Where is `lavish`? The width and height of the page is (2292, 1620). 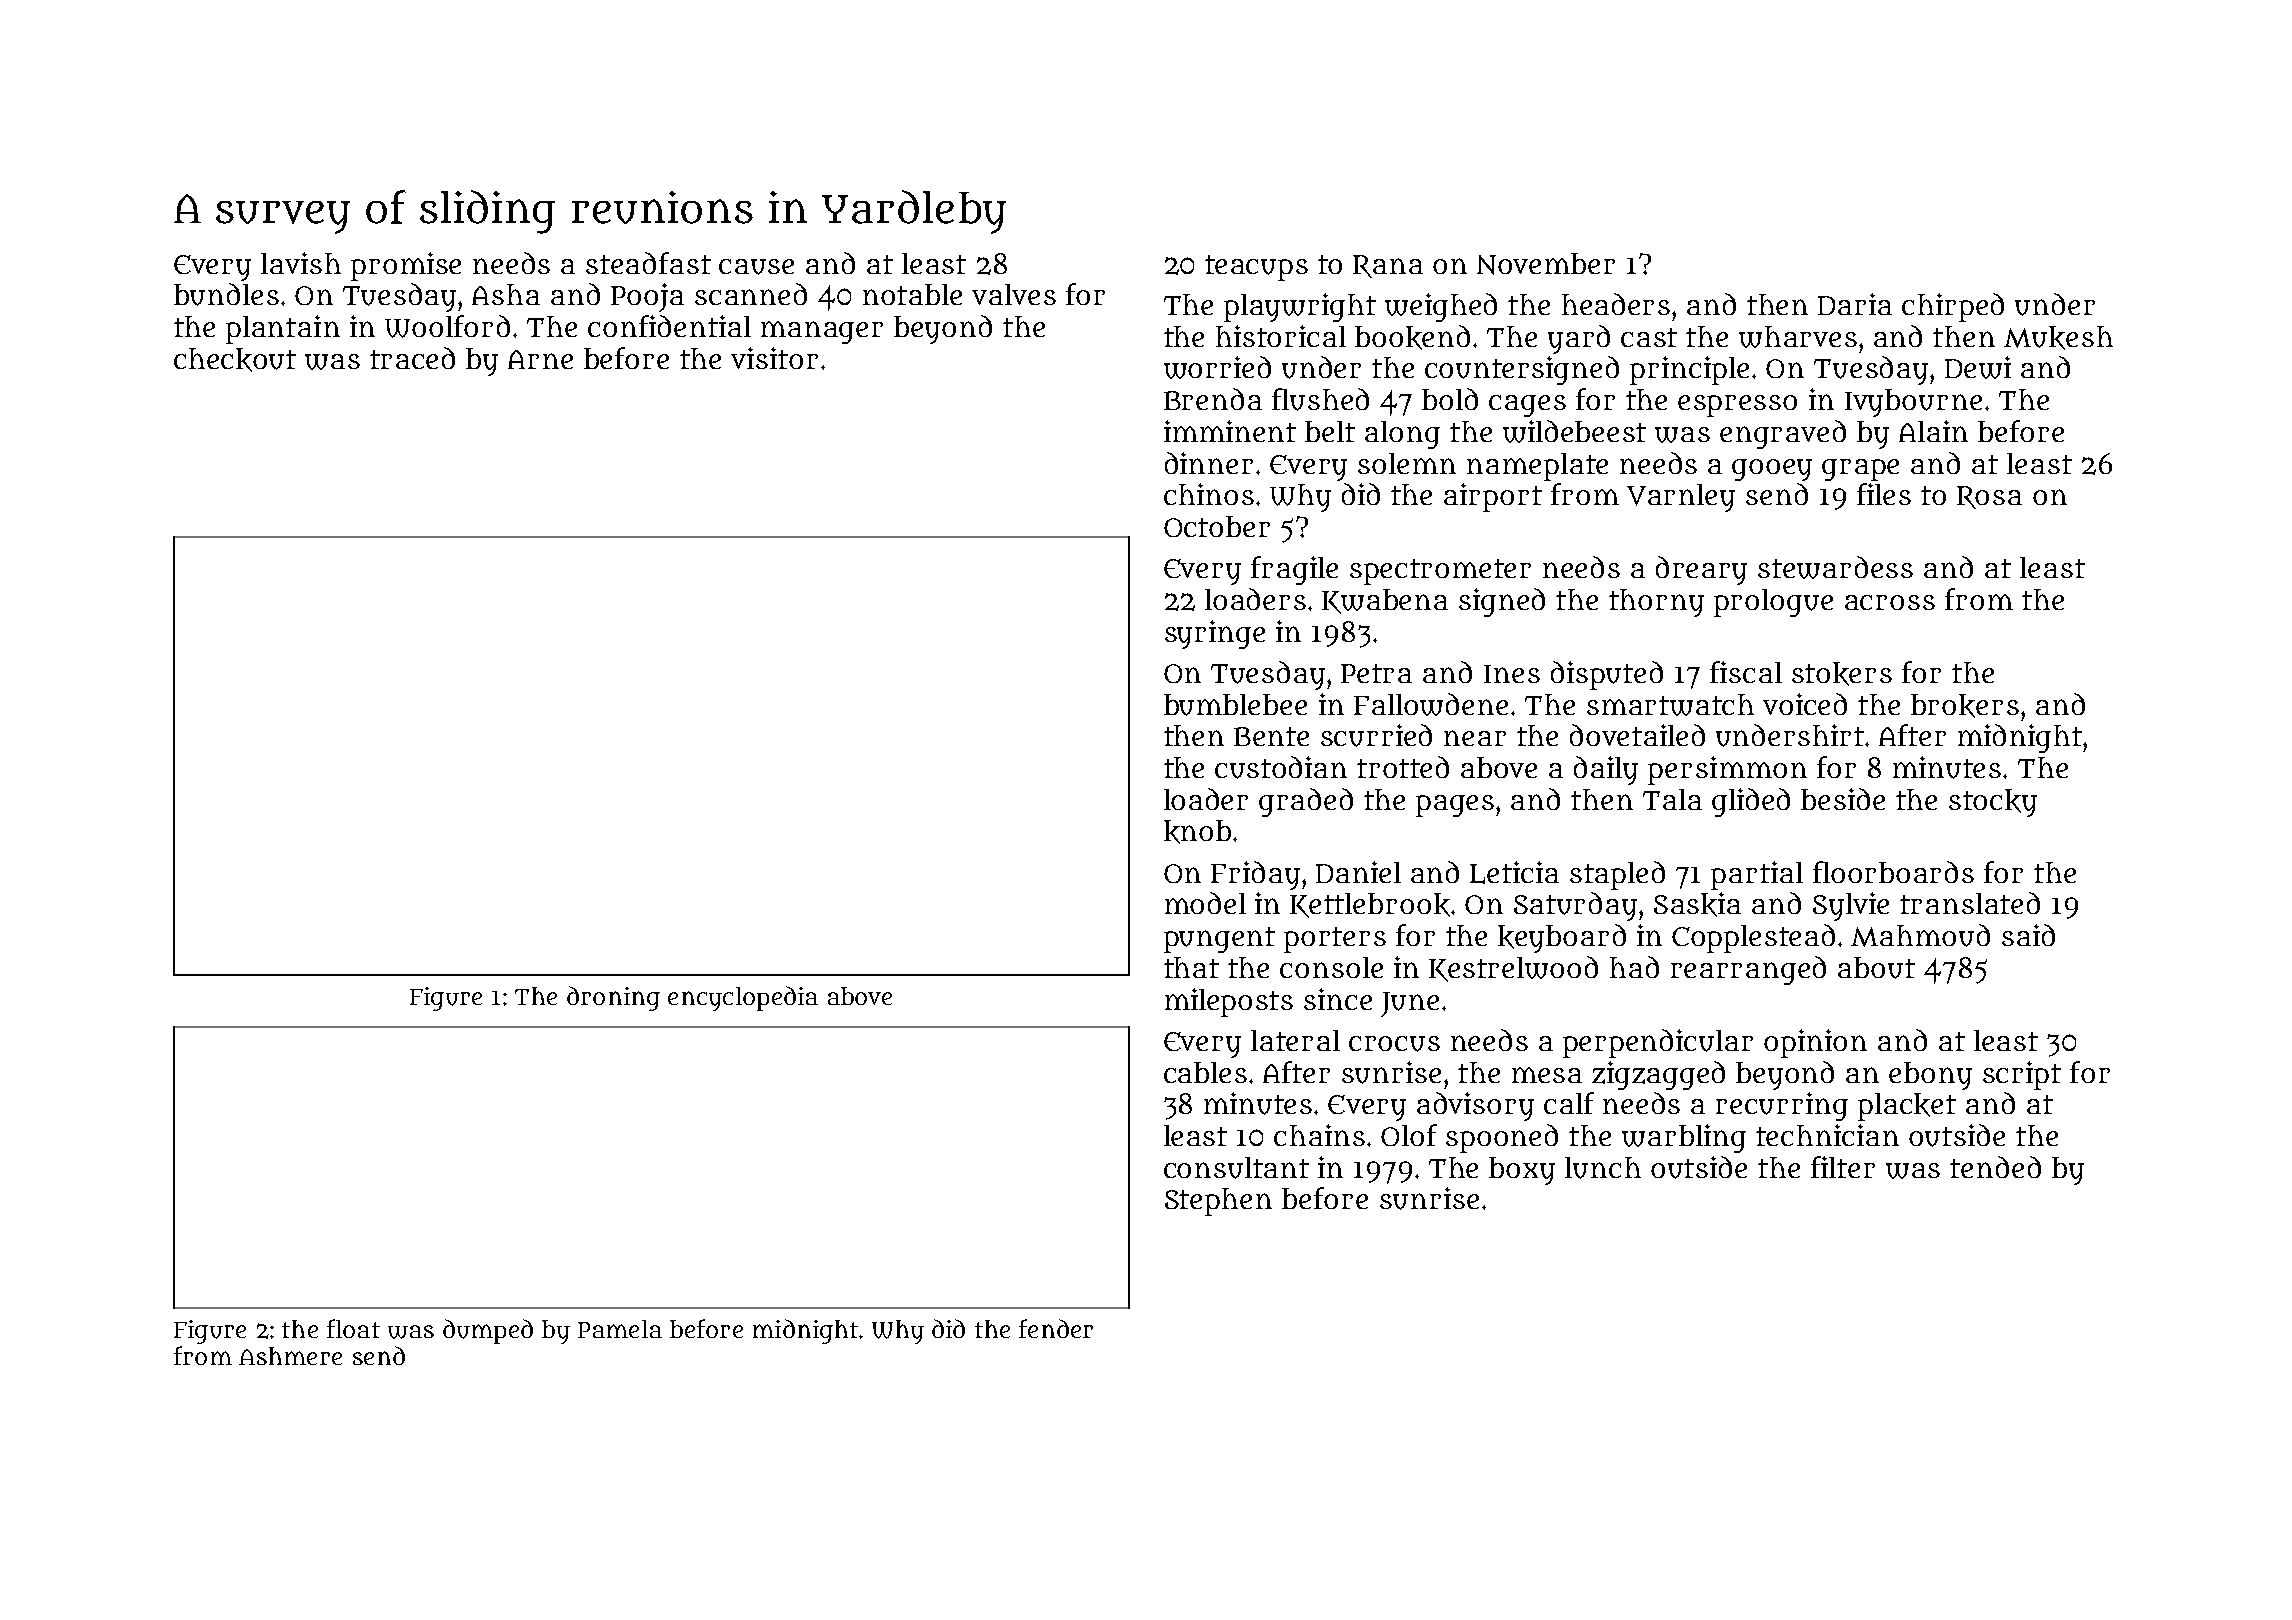
lavish is located at coordinates (301, 263).
